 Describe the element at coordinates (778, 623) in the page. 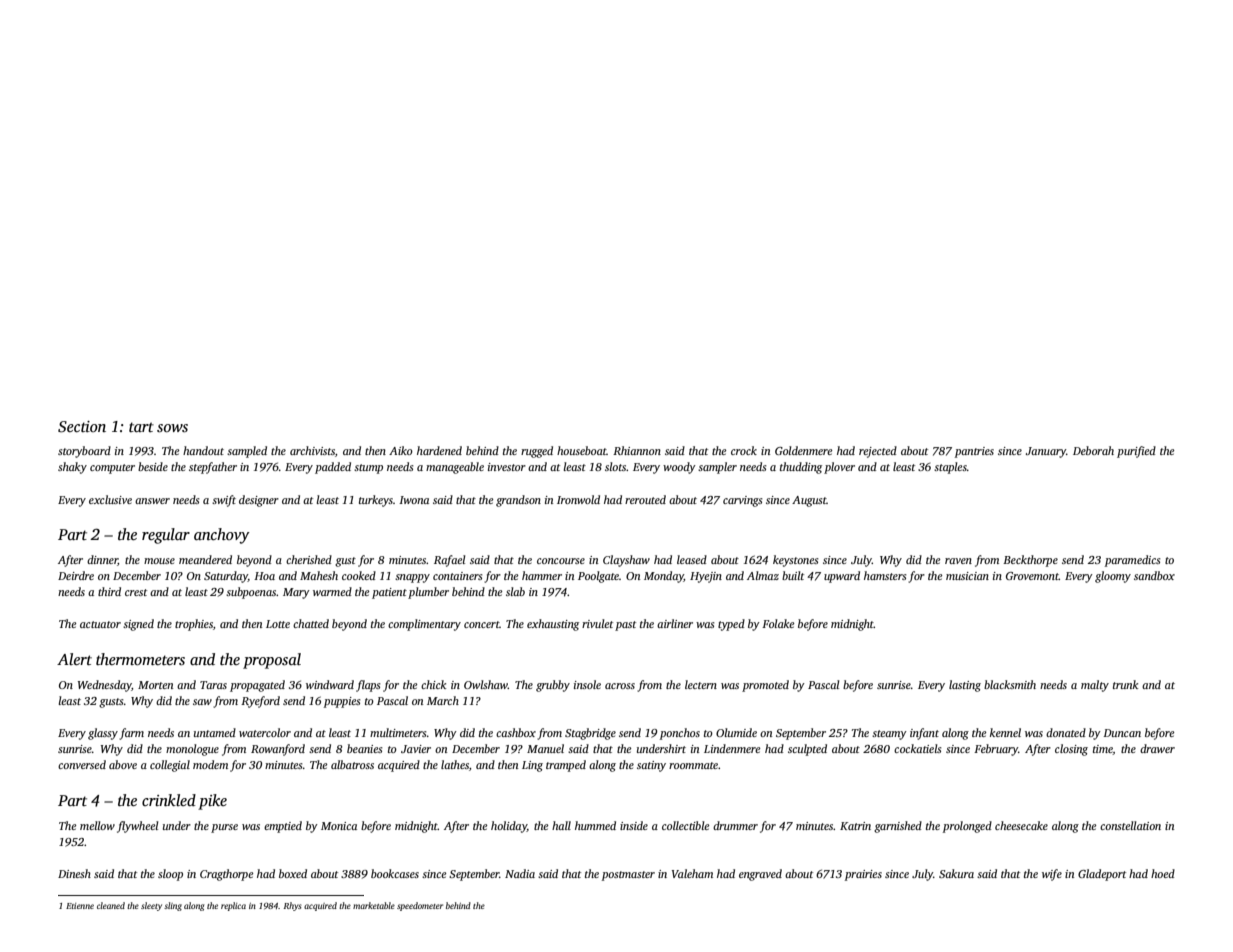

I see `Folake` at that location.
